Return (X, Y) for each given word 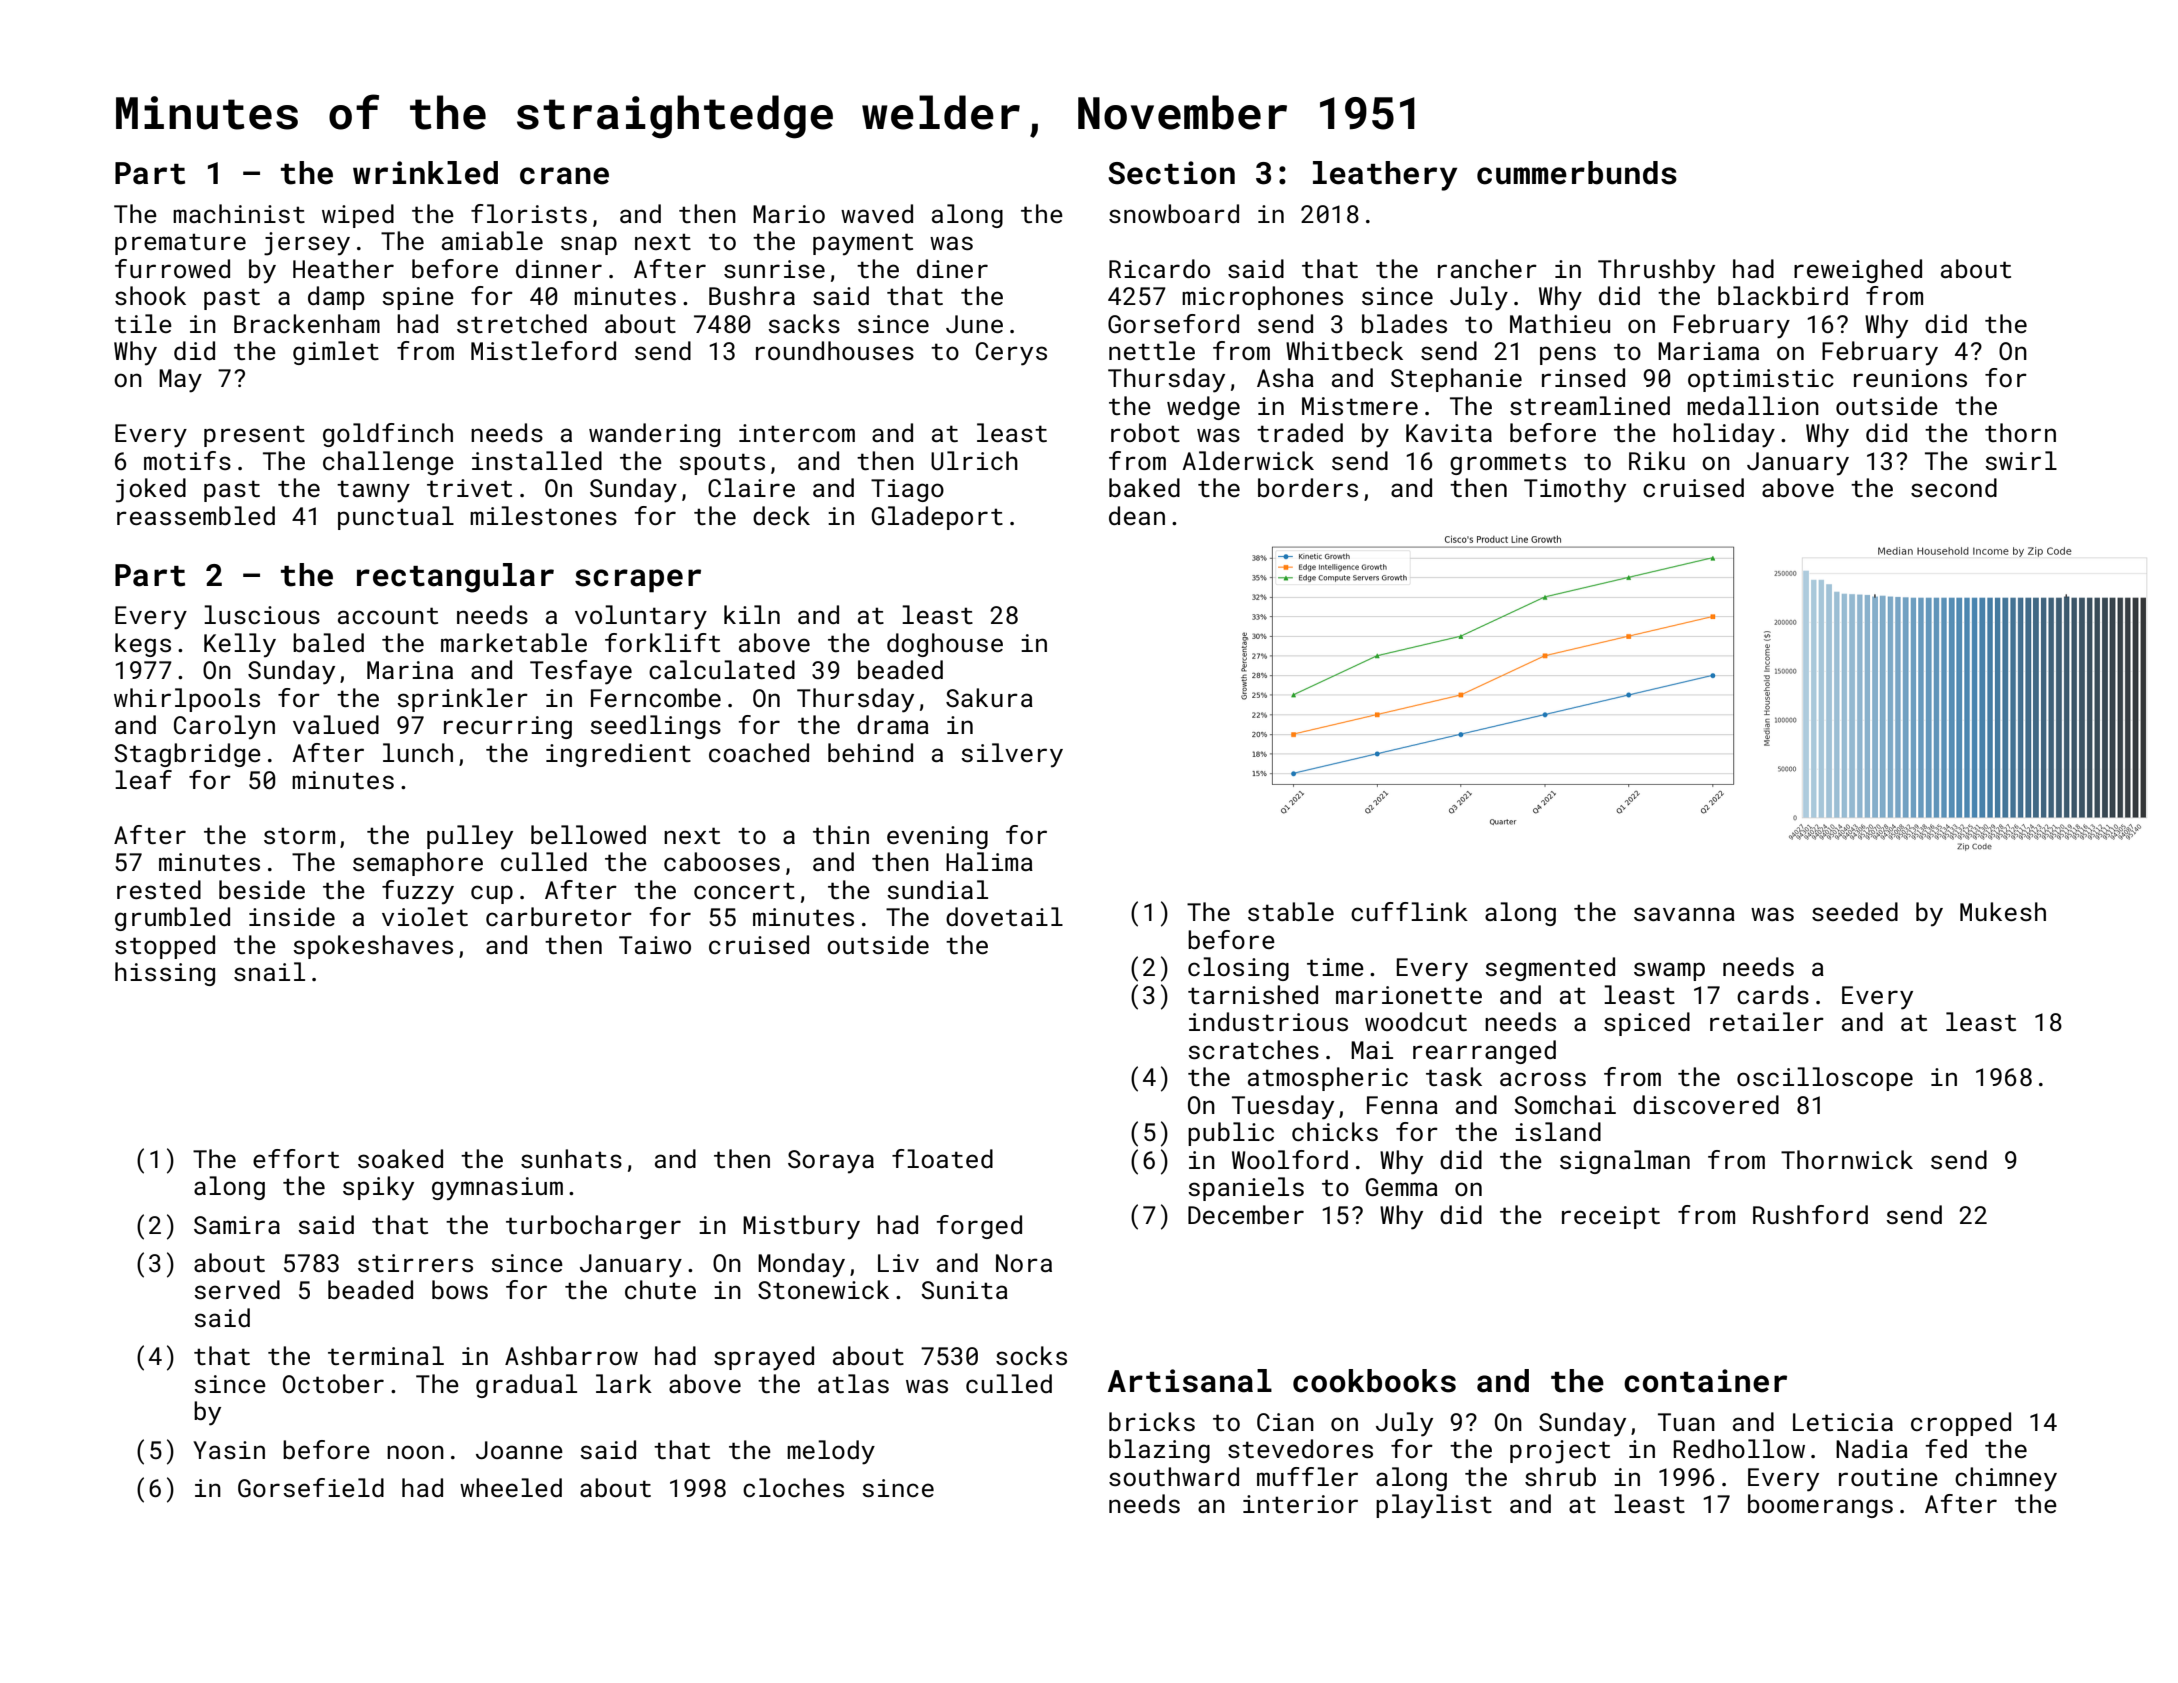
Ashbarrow (571, 1355)
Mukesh (2003, 911)
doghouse (945, 645)
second (1954, 487)
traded (1300, 432)
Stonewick (823, 1289)
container (1705, 1381)
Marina (410, 670)
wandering (654, 435)
